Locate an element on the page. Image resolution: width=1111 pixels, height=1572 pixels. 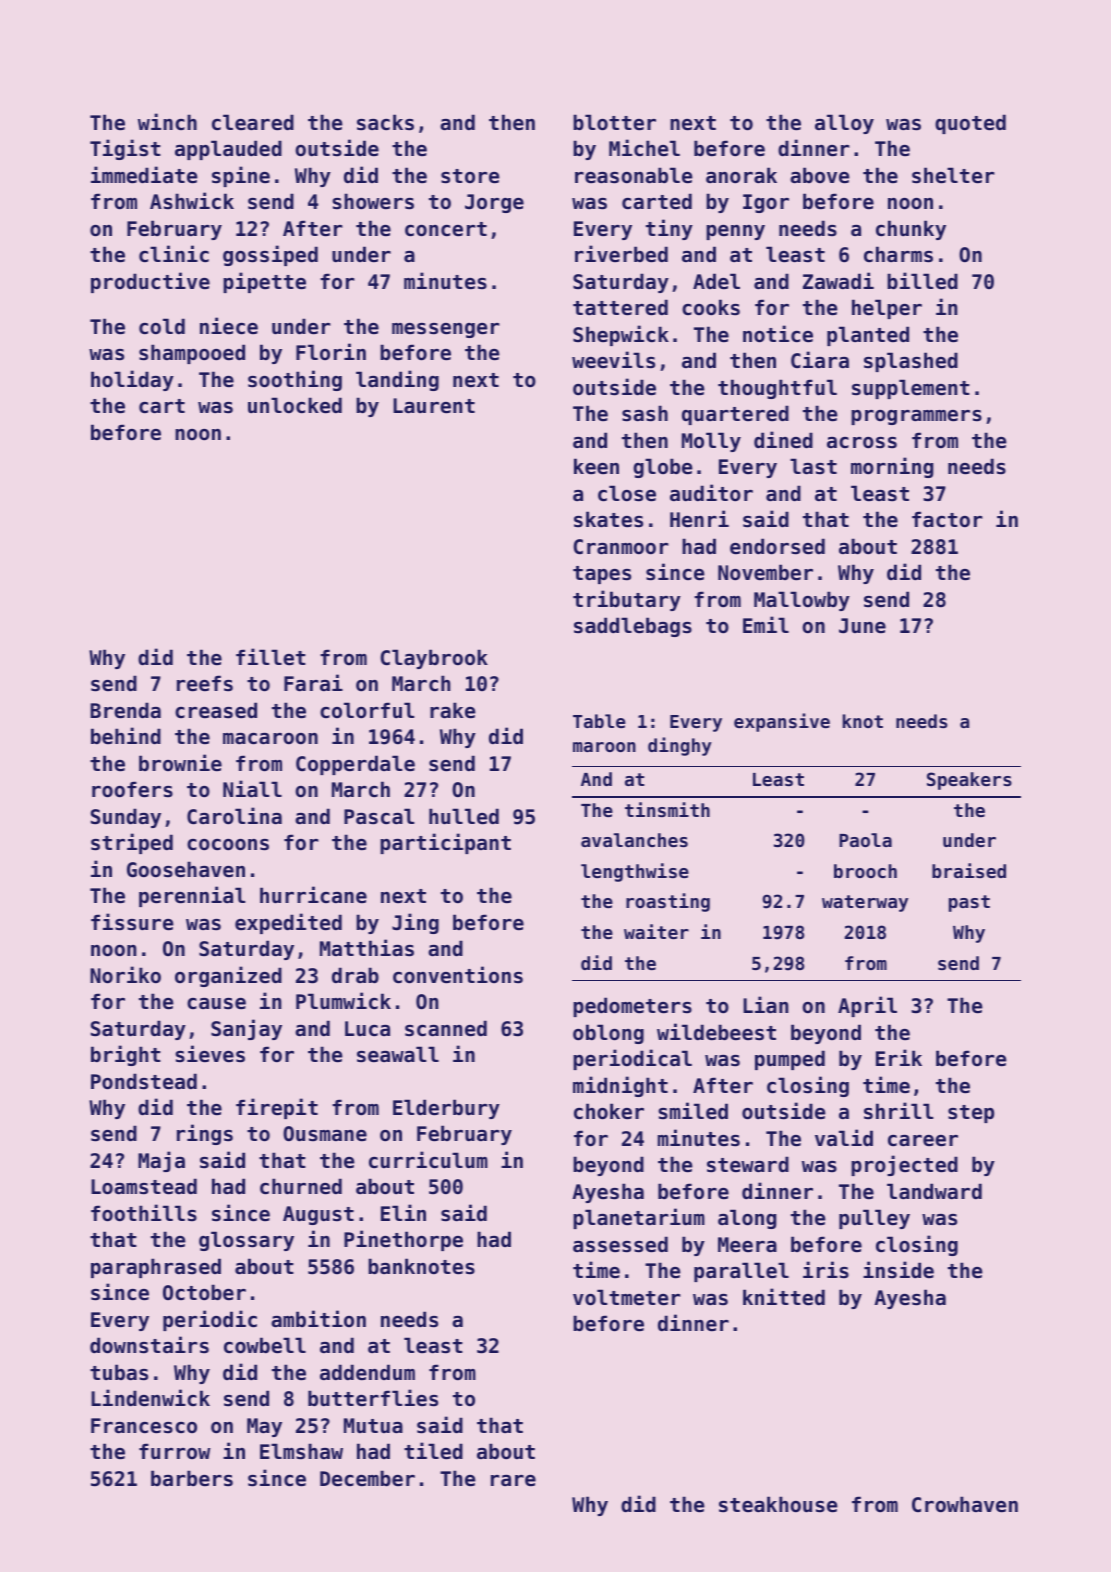
close is located at coordinates (627, 493).
